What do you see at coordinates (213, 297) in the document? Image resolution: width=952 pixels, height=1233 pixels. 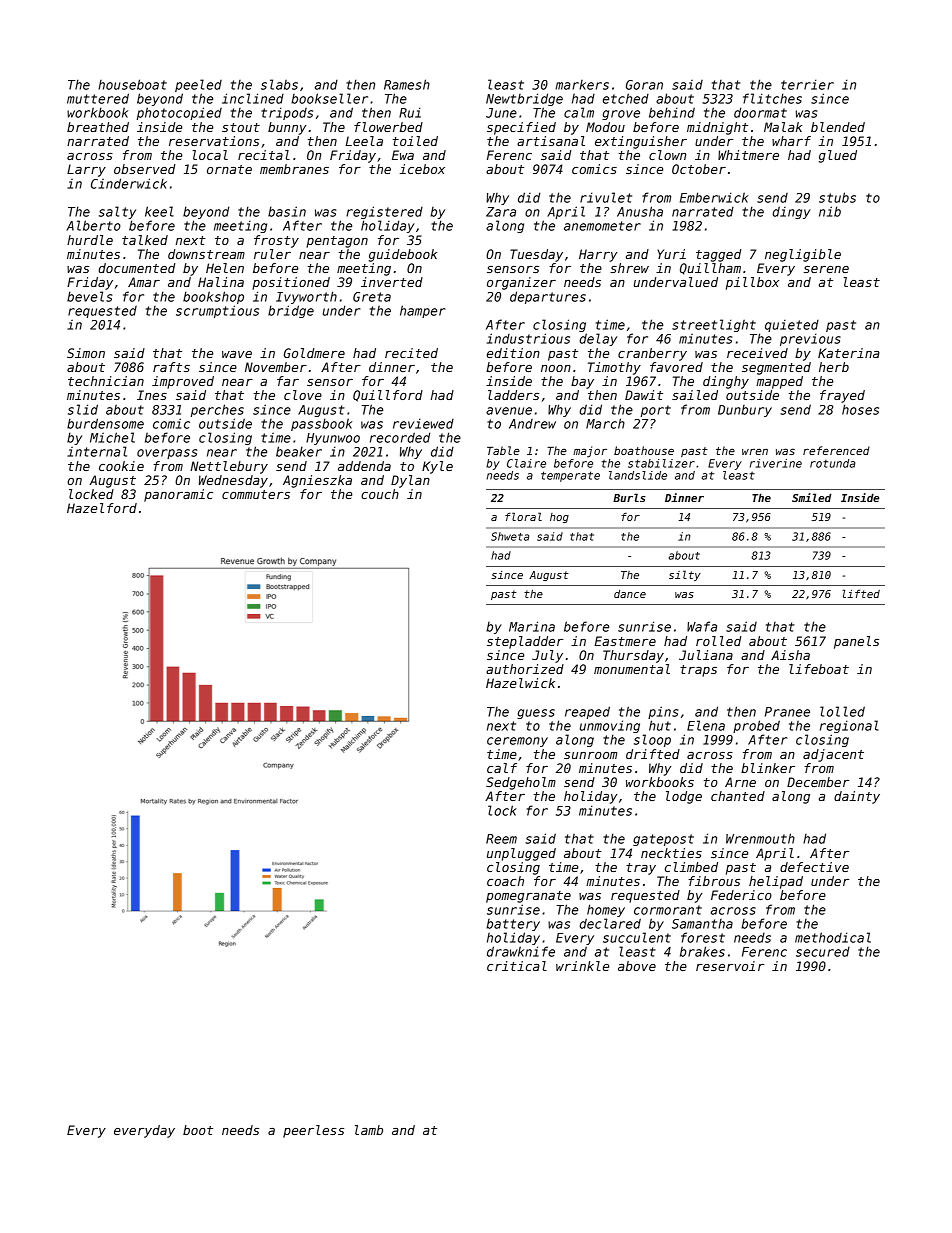 I see `bookshop` at bounding box center [213, 297].
